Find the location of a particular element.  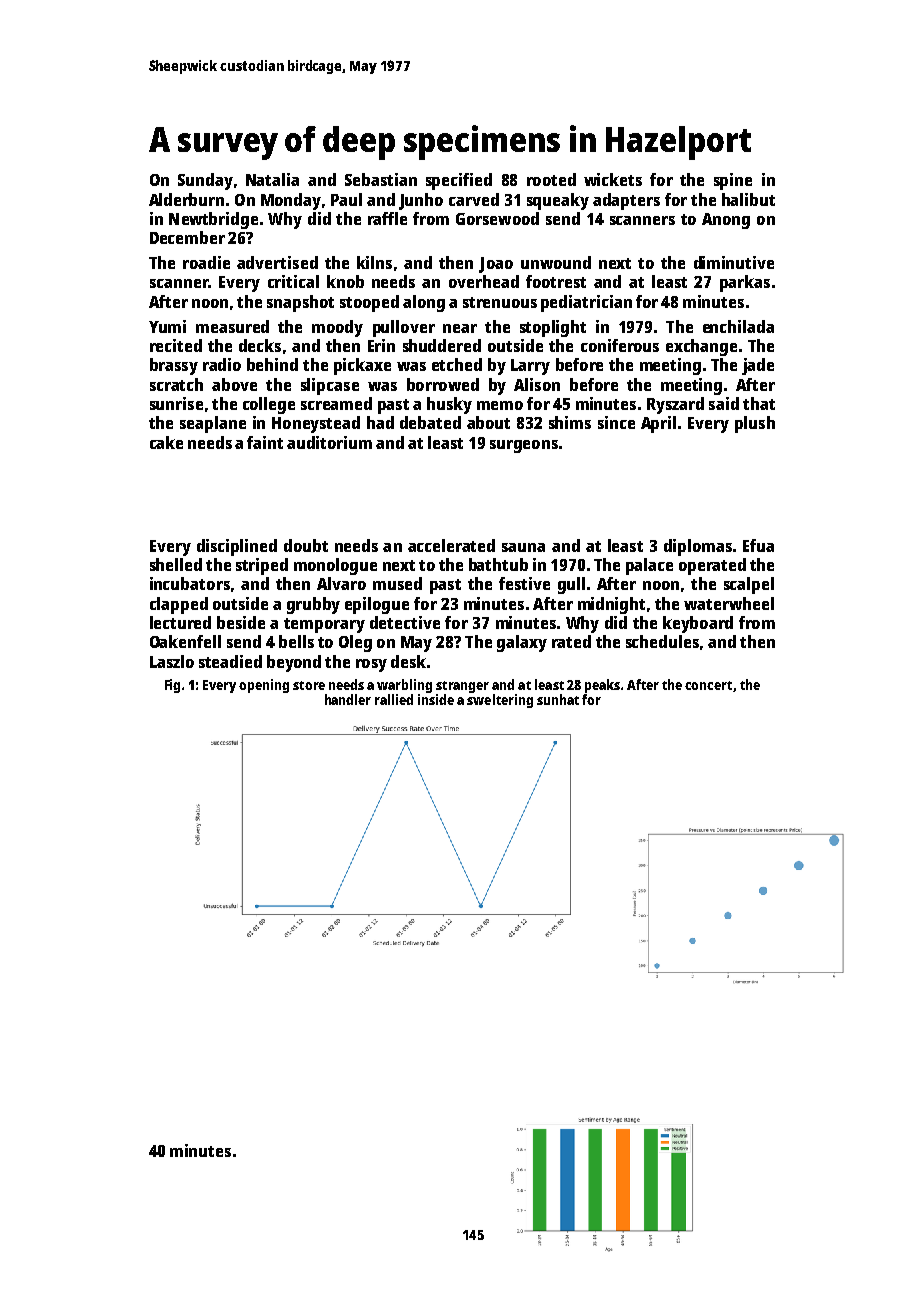

striped is located at coordinates (262, 566).
